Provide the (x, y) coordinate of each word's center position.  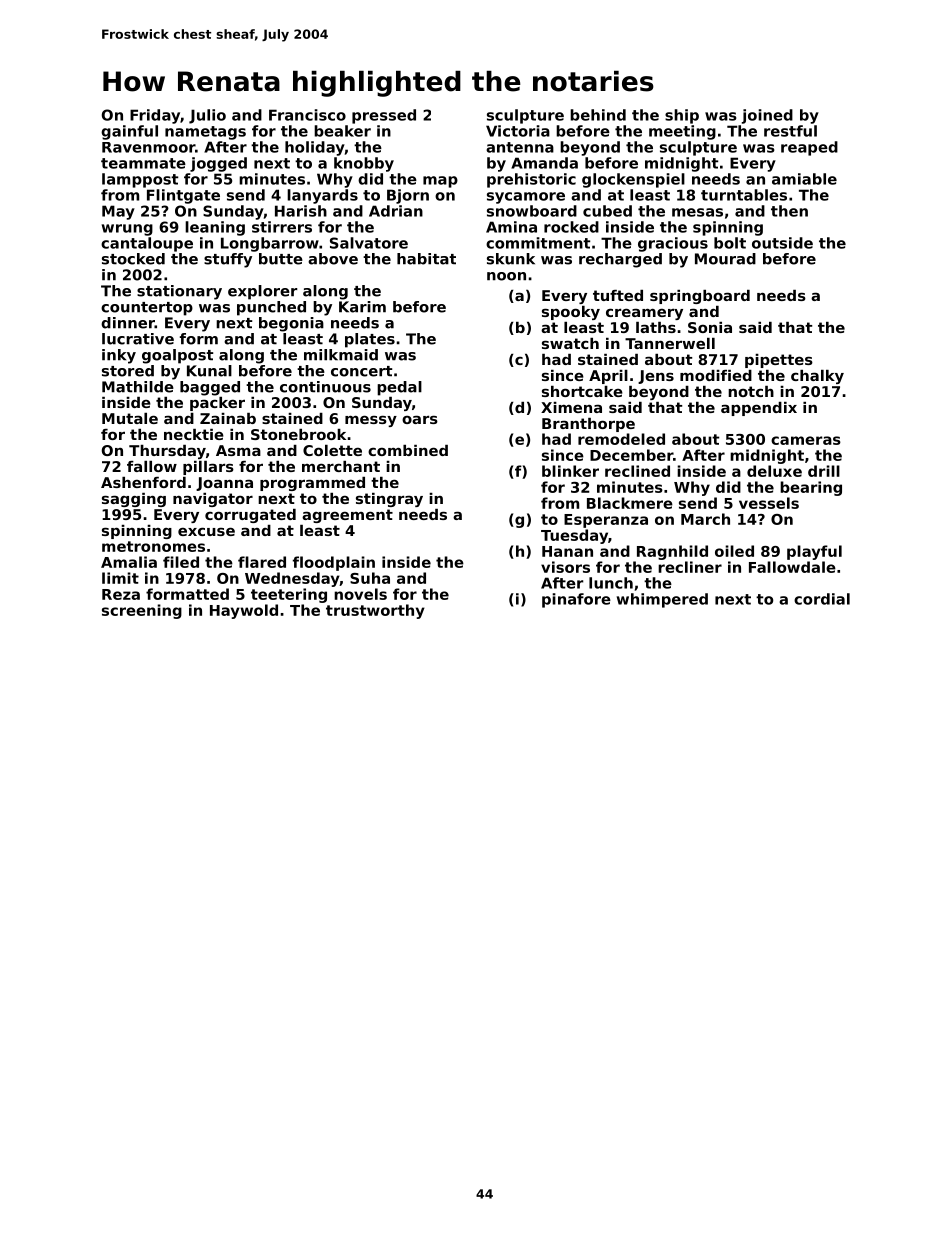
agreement (347, 516)
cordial (822, 599)
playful (814, 552)
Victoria (518, 131)
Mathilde (138, 387)
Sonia (710, 327)
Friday (155, 116)
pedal (399, 388)
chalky (817, 377)
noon (506, 276)
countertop (147, 309)
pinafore (576, 600)
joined (767, 116)
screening (142, 611)
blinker (570, 471)
